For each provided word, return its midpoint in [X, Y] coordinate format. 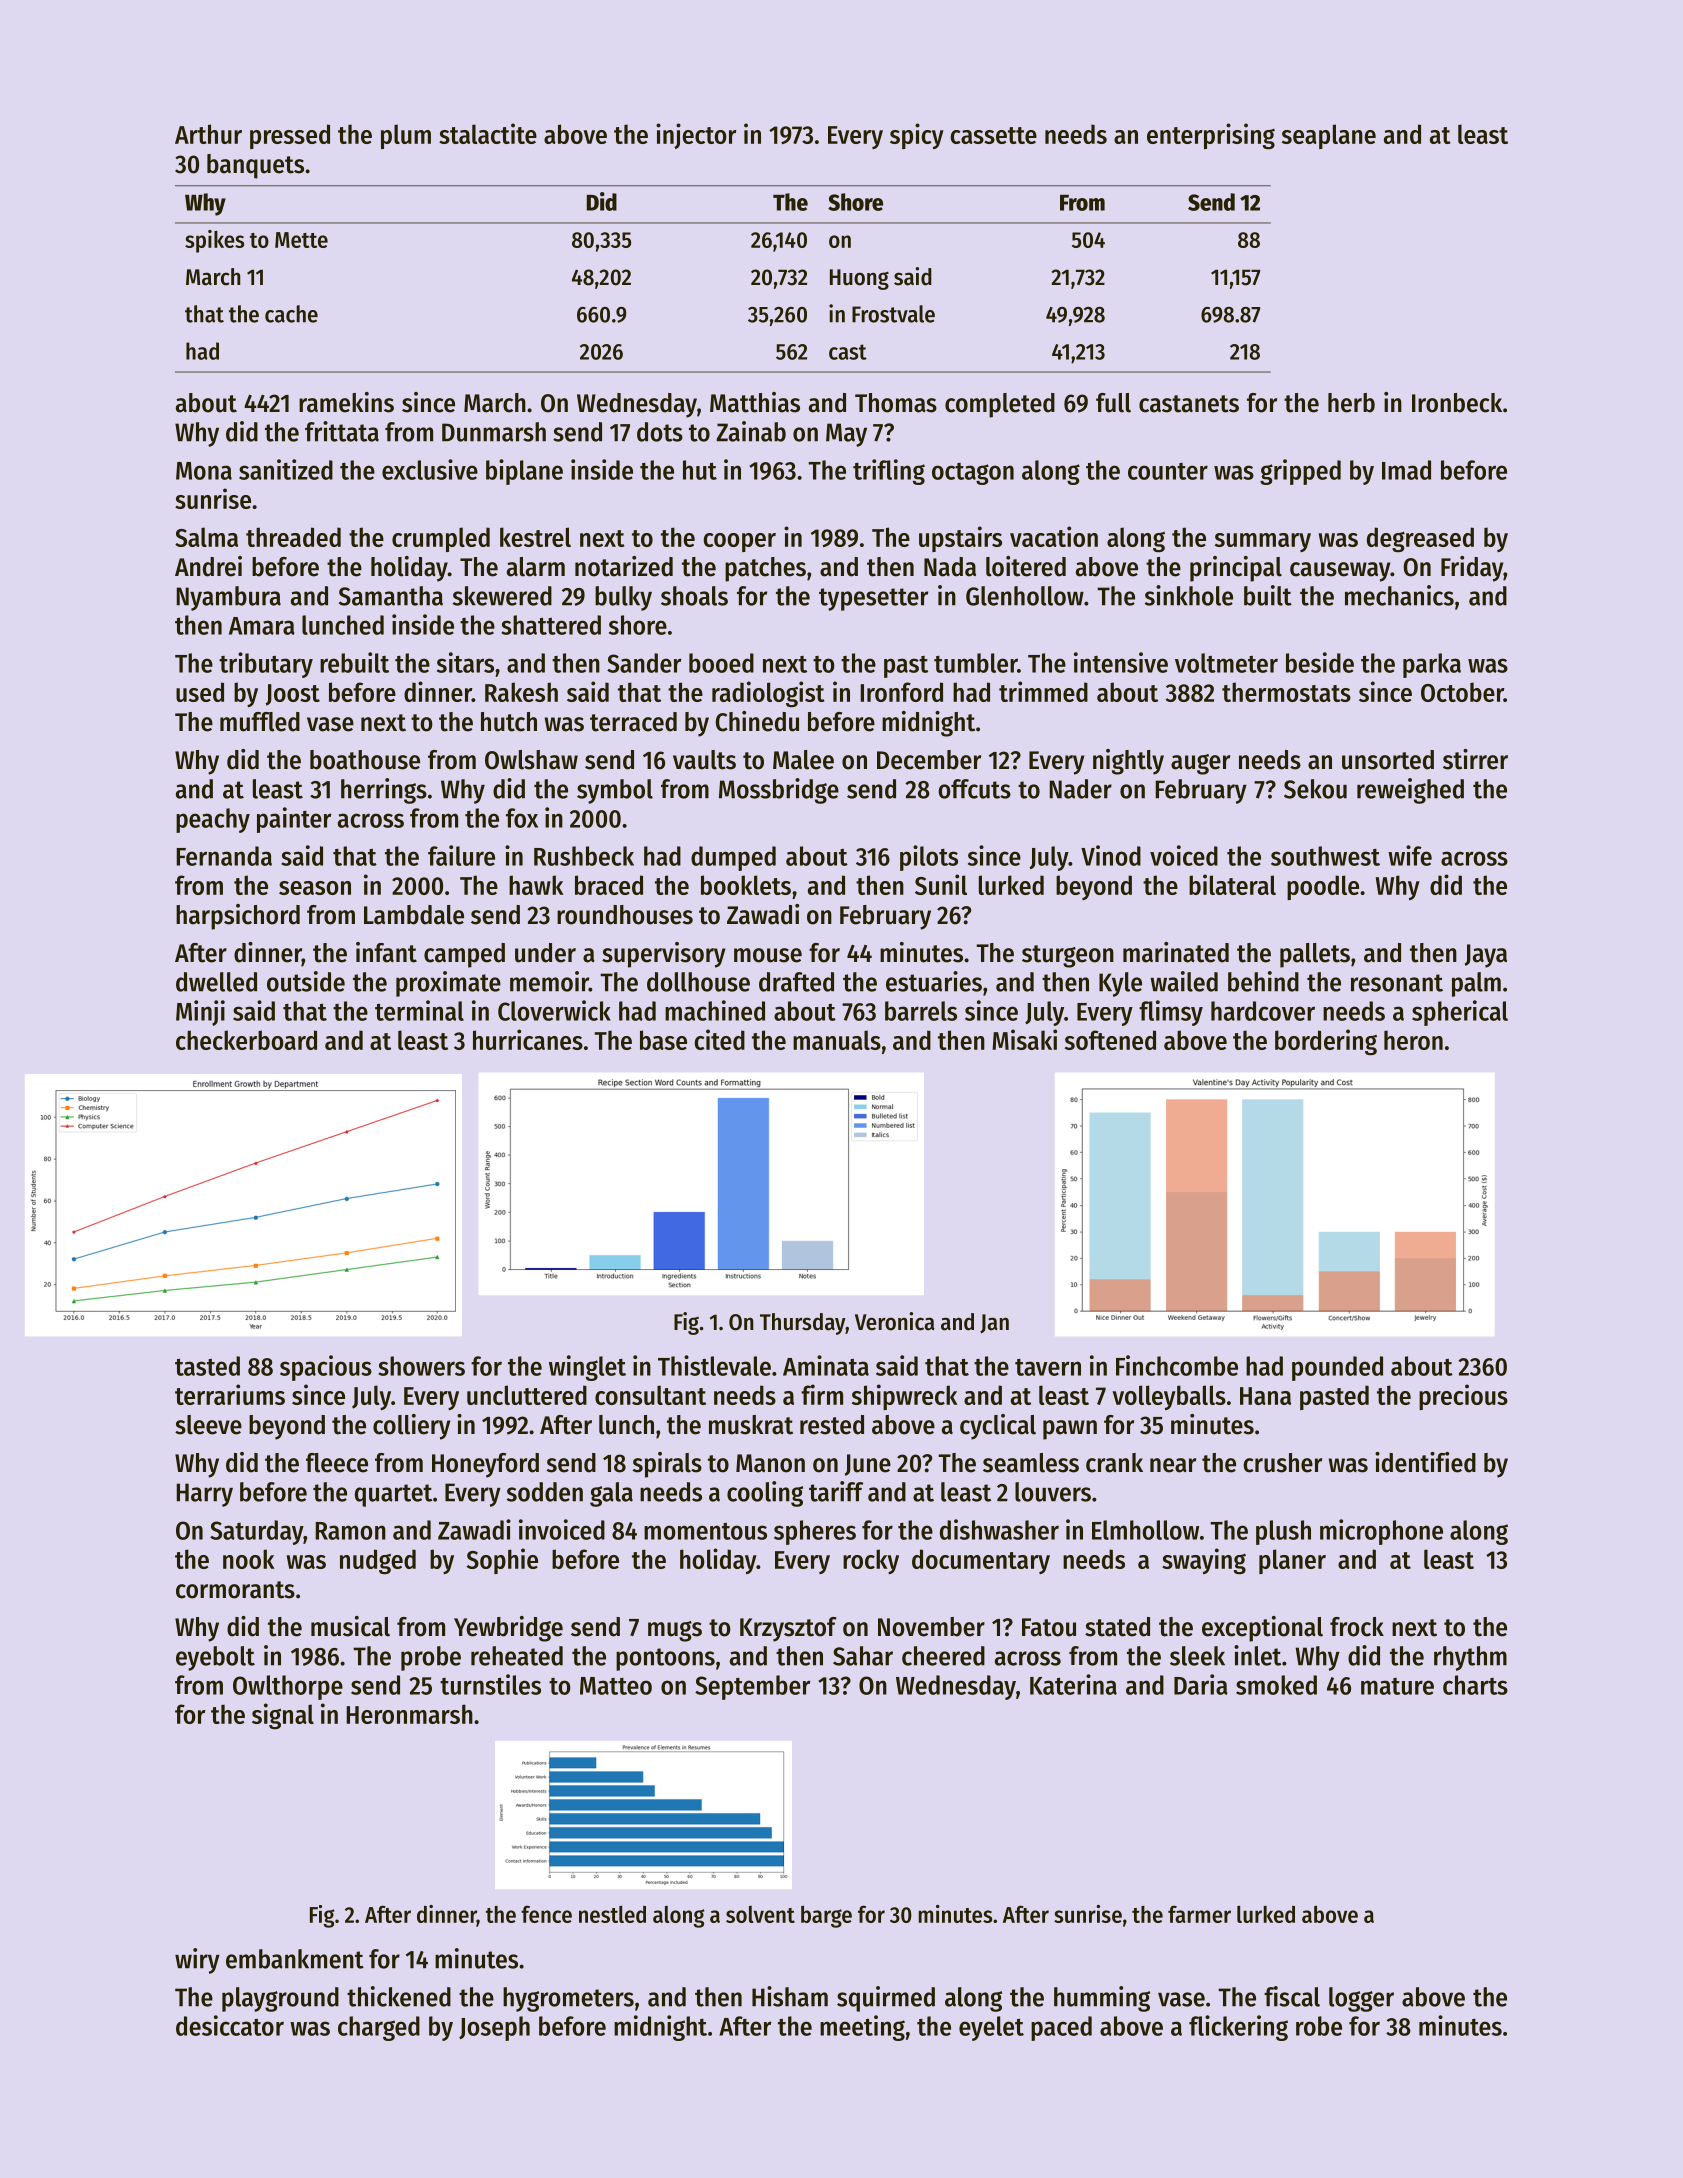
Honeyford [485, 1465]
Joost [293, 695]
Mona [204, 471]
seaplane [1329, 136]
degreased [1420, 539]
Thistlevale [714, 1365]
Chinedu [757, 721]
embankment [295, 1959]
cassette [993, 135]
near [1173, 1465]
